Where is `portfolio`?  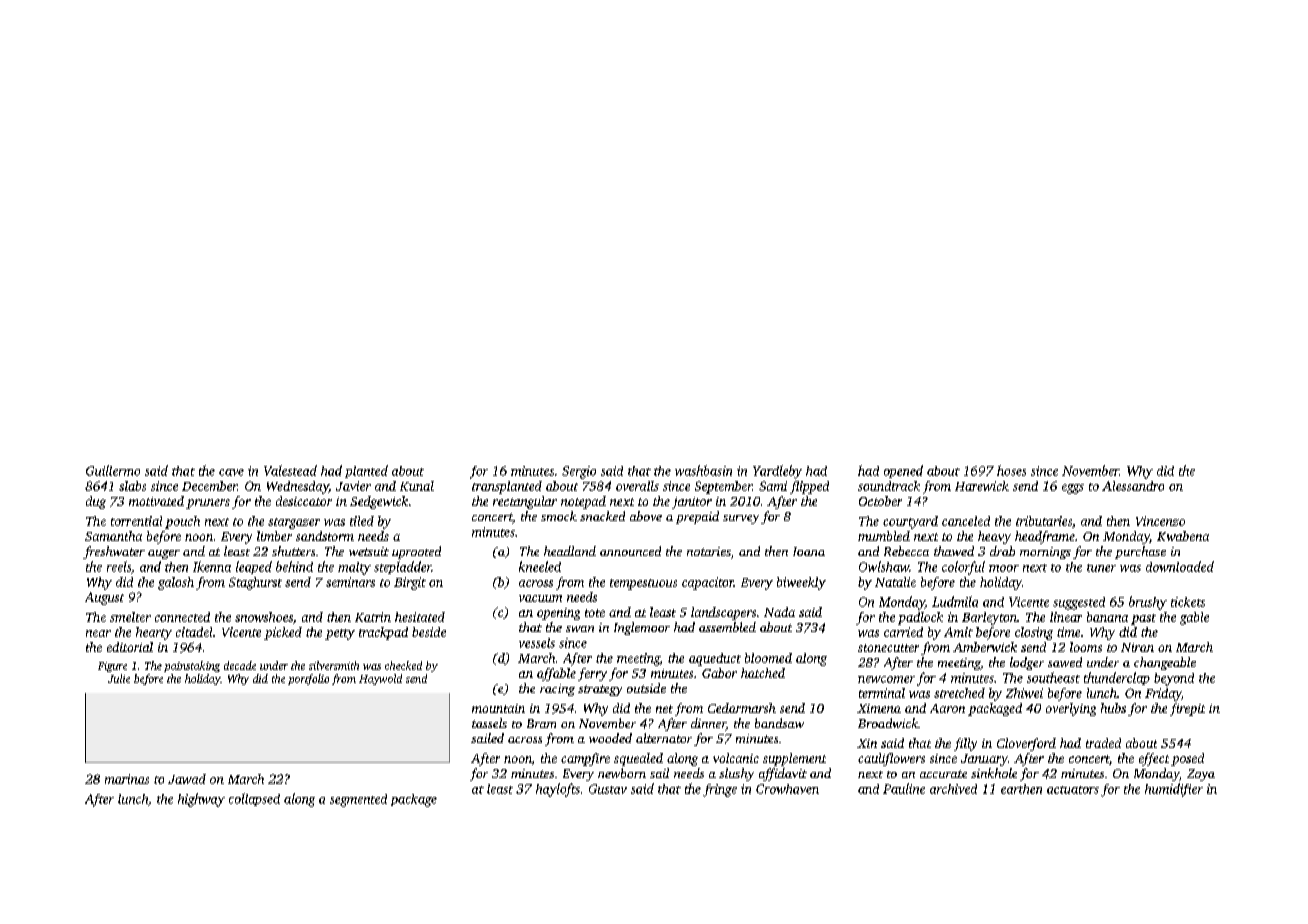 portfolio is located at coordinates (308, 679).
